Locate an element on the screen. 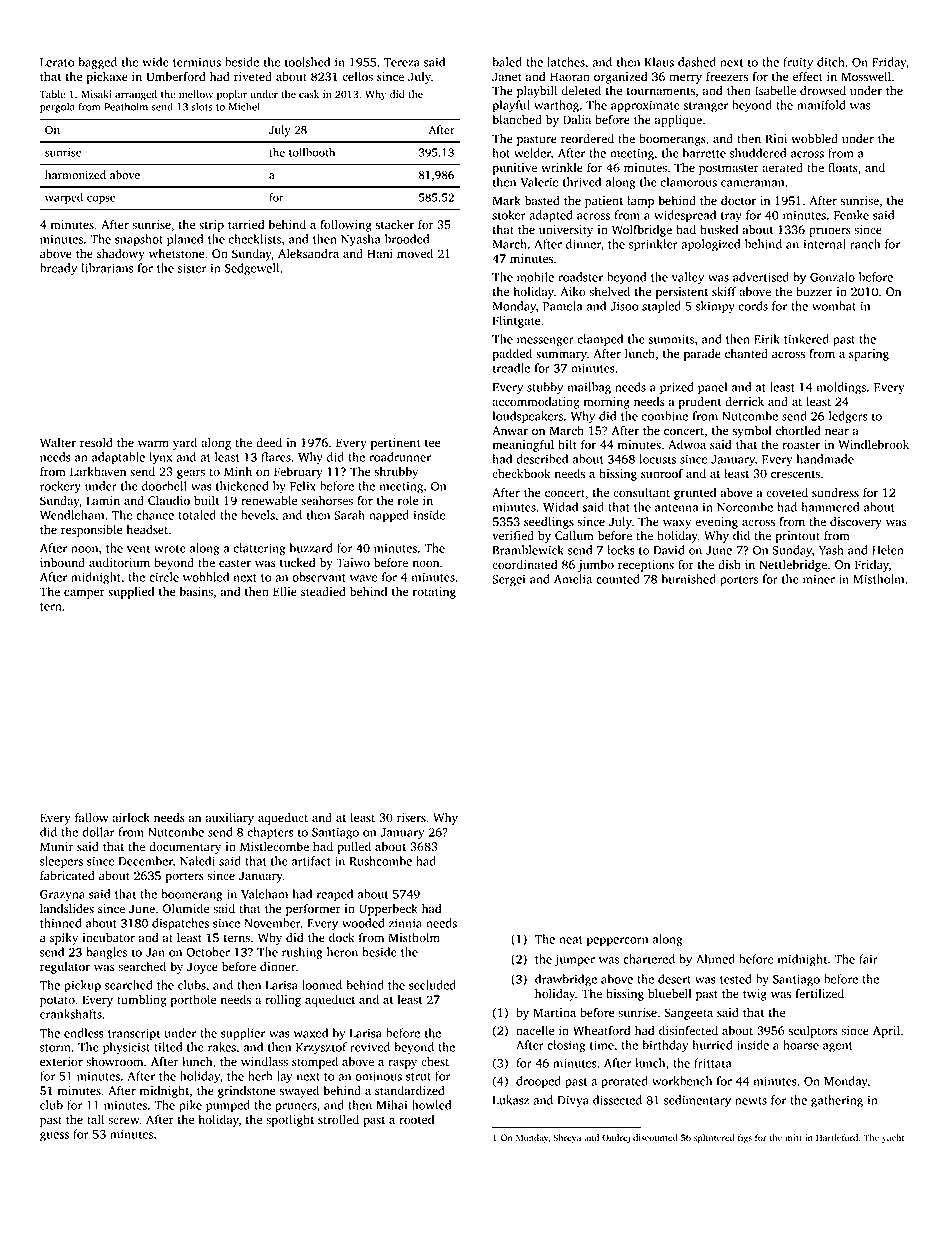 This screenshot has width=952, height=1233. neat is located at coordinates (571, 940).
